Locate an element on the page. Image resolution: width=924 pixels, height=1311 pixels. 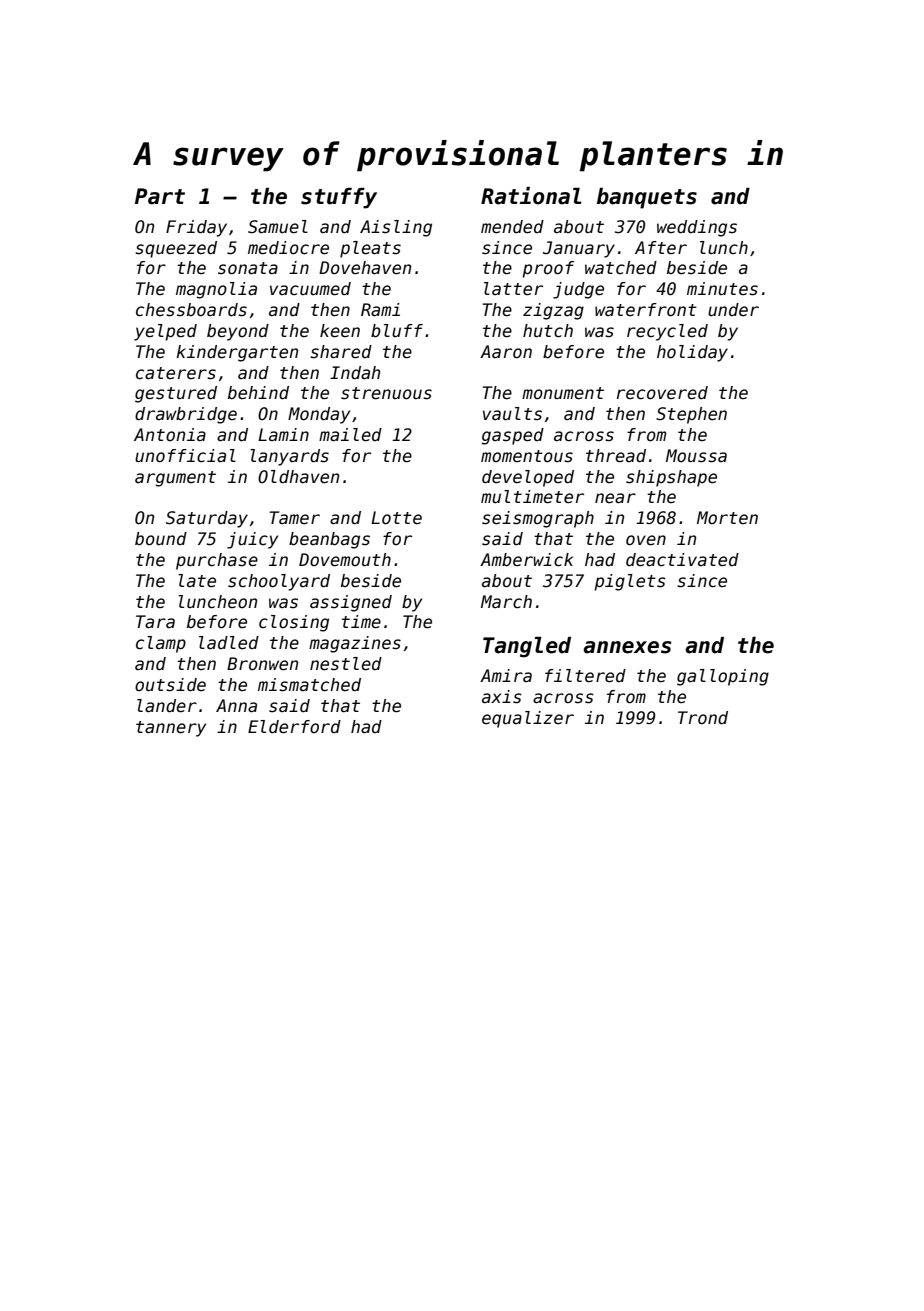
banquets is located at coordinates (647, 198).
